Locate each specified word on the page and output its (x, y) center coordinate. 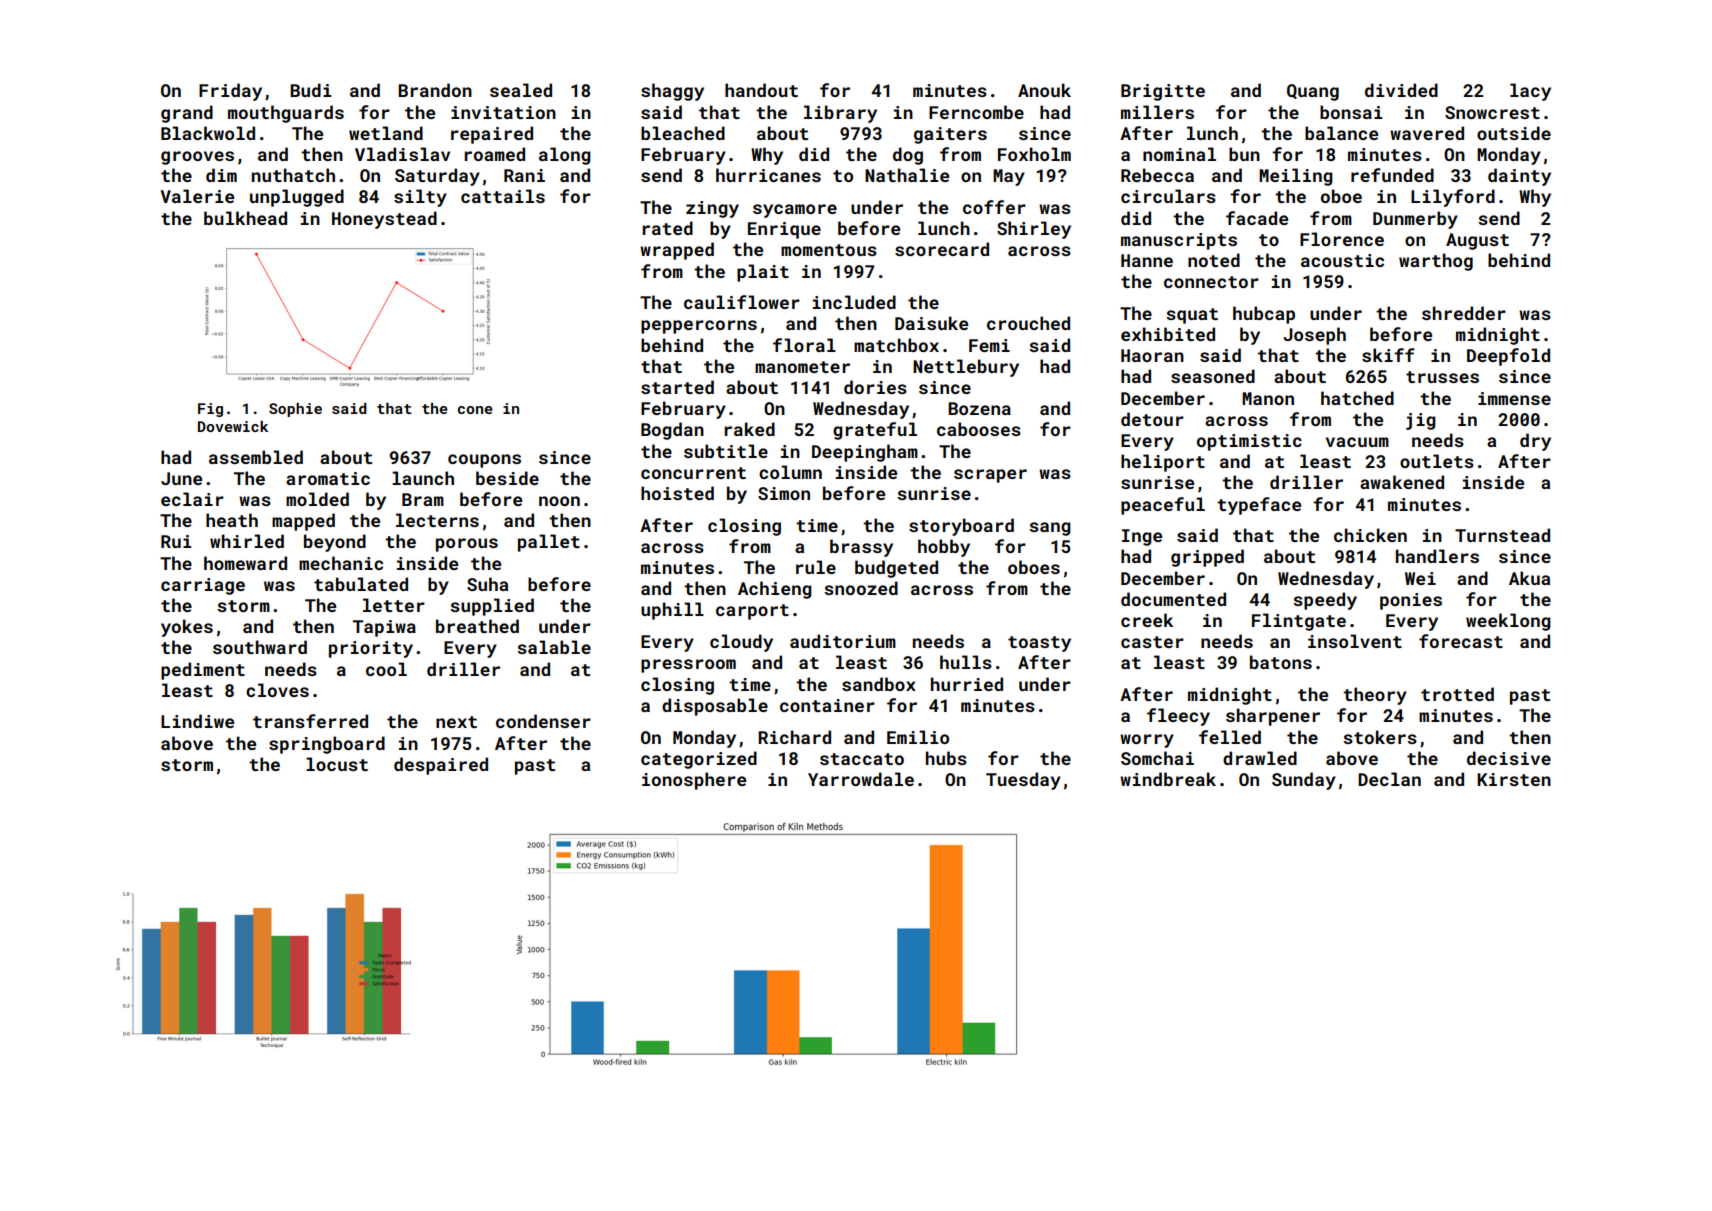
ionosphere (694, 781)
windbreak (1168, 779)
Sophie (295, 410)
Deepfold (1508, 357)
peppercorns (699, 327)
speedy (1325, 601)
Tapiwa (384, 628)
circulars (1168, 196)
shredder (1464, 313)
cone (475, 410)
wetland (386, 133)
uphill (672, 611)
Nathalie (907, 175)
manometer (802, 367)
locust (337, 764)
